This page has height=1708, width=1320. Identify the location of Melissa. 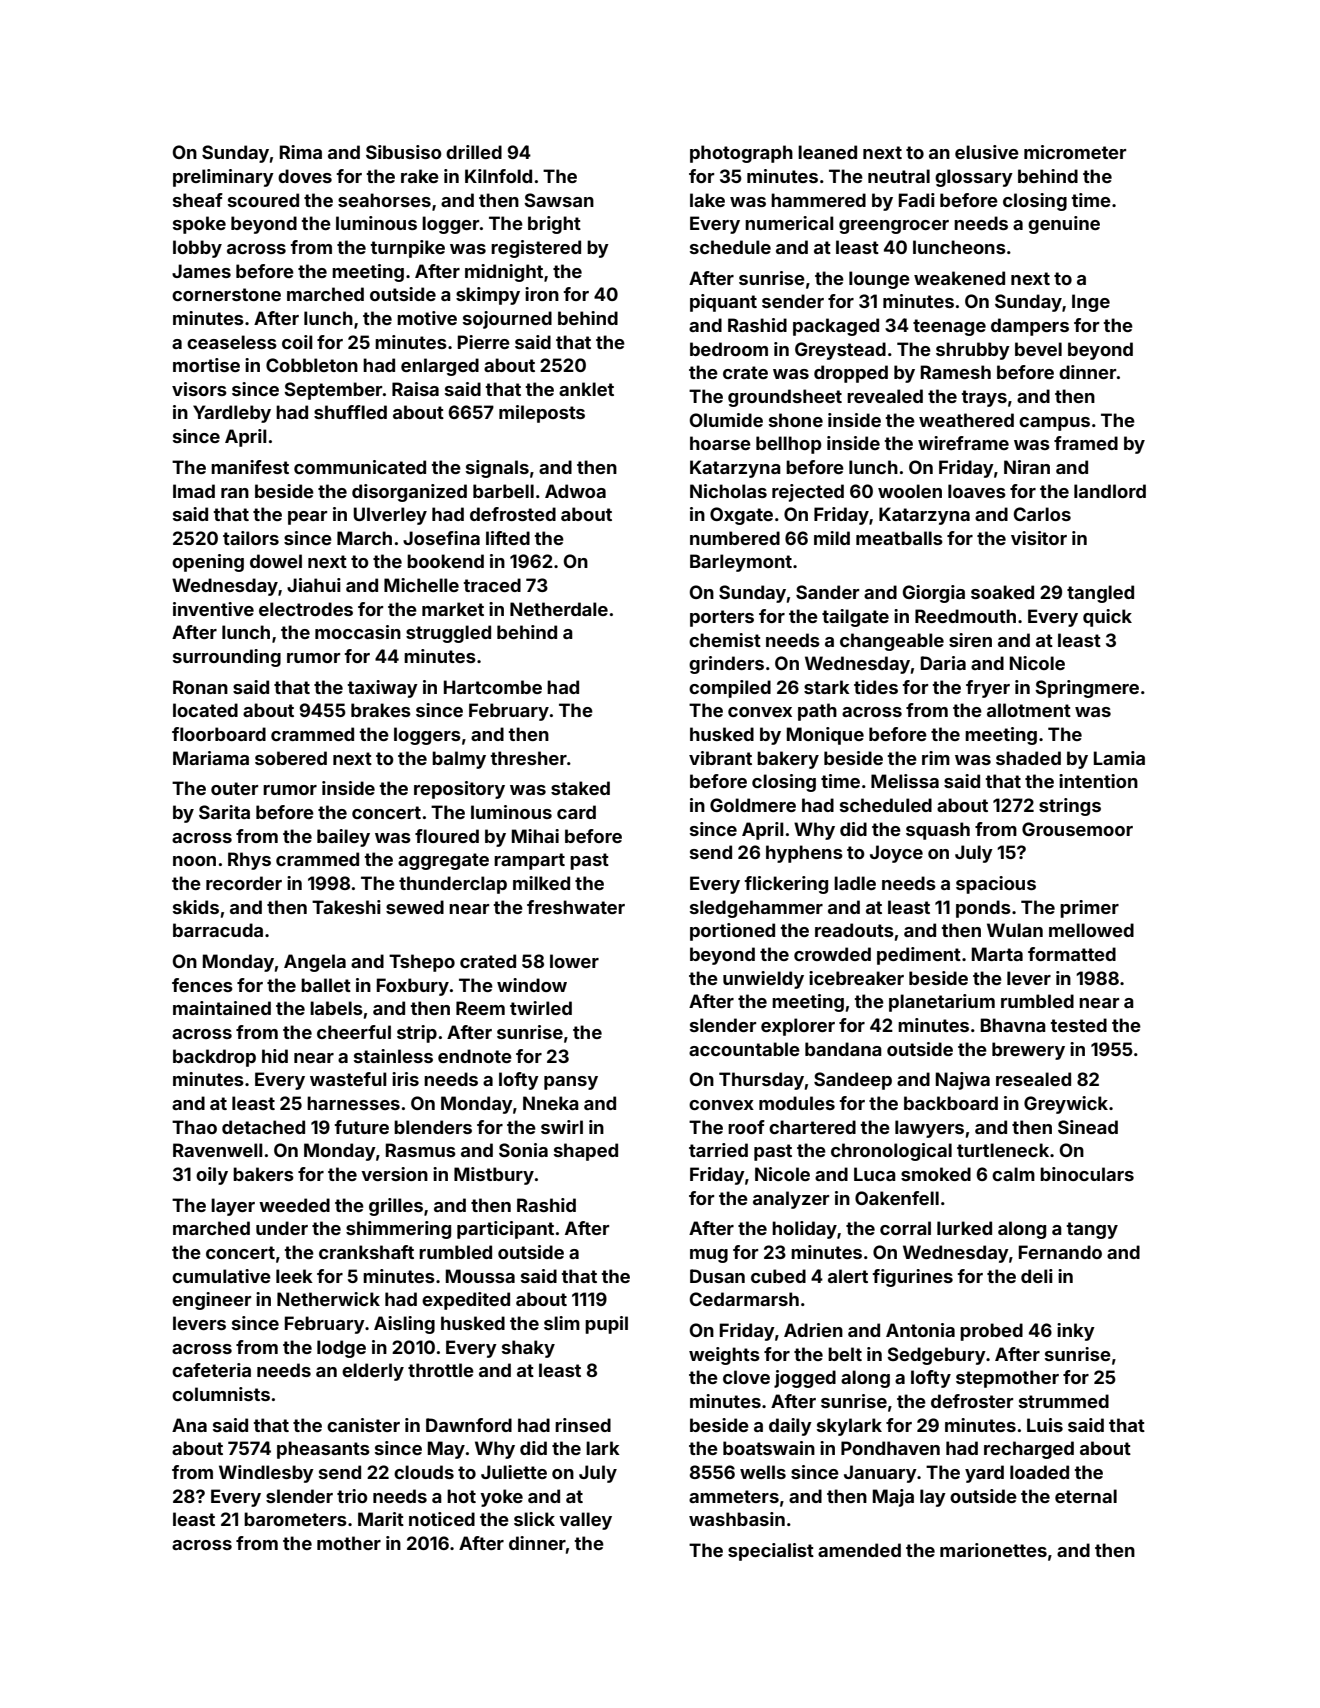
(905, 781).
